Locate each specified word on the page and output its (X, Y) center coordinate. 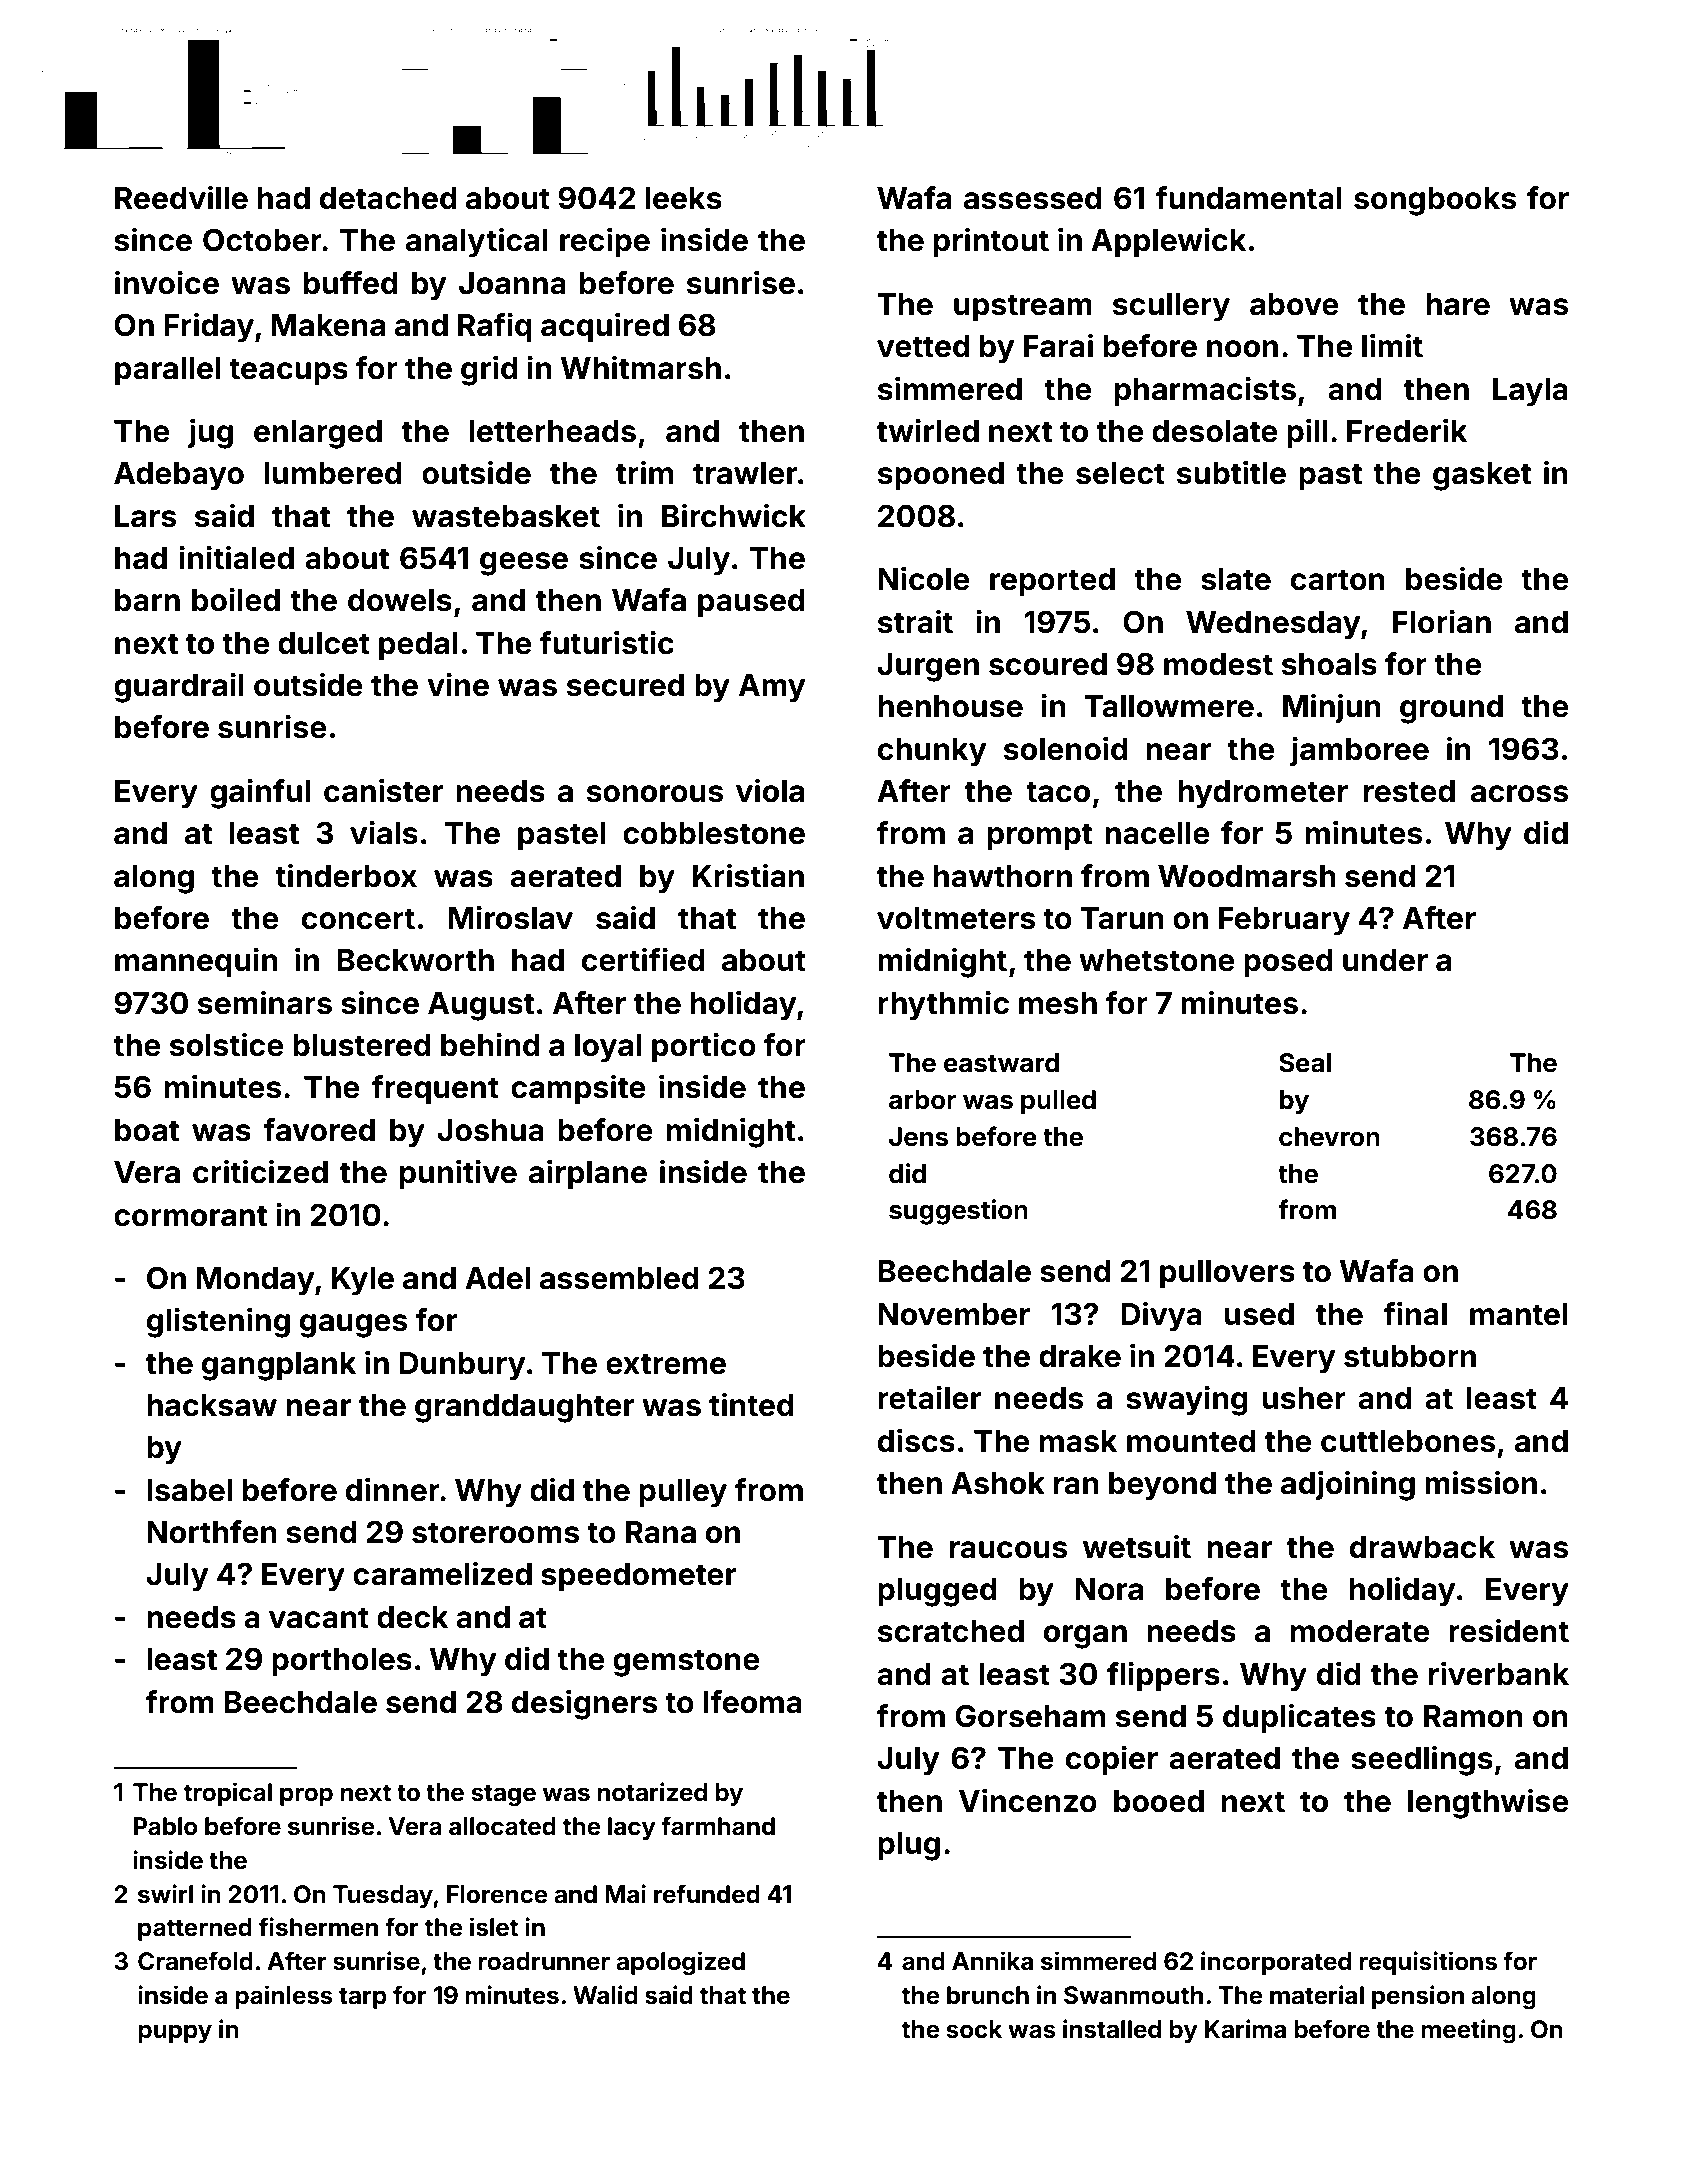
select (1120, 473)
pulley (683, 1493)
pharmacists (1205, 391)
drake (1080, 1356)
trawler (745, 473)
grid (489, 371)
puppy (175, 2033)
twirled (928, 431)
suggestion (958, 1212)
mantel (1519, 1314)
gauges (353, 1326)
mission (1481, 1483)
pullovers (1227, 1274)
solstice (227, 1045)
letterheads (553, 431)
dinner (393, 1490)
